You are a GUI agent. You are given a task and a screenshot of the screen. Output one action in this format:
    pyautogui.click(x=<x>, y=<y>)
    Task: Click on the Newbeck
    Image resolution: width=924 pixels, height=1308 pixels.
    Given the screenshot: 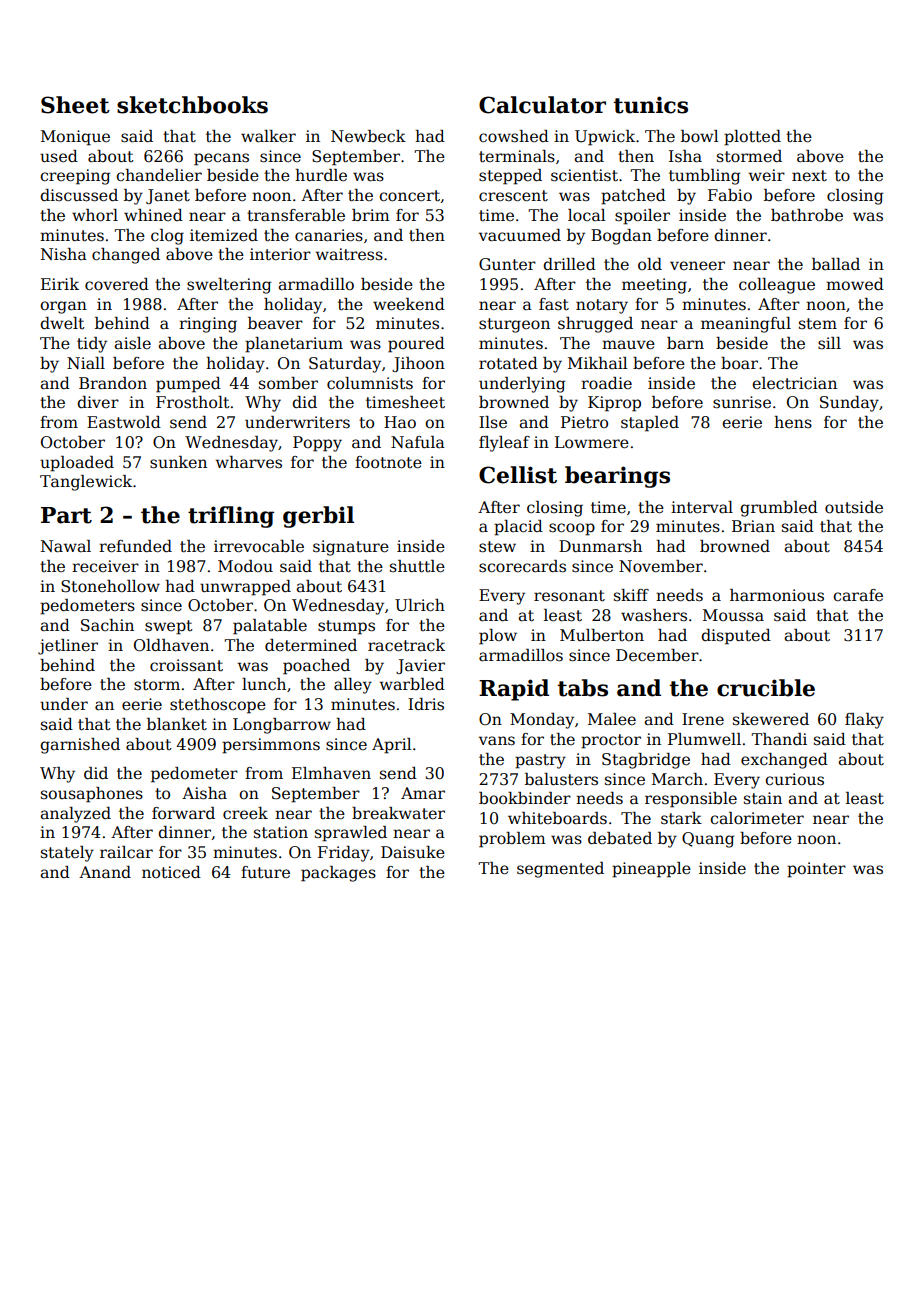 What is the action you would take?
    pyautogui.click(x=368, y=136)
